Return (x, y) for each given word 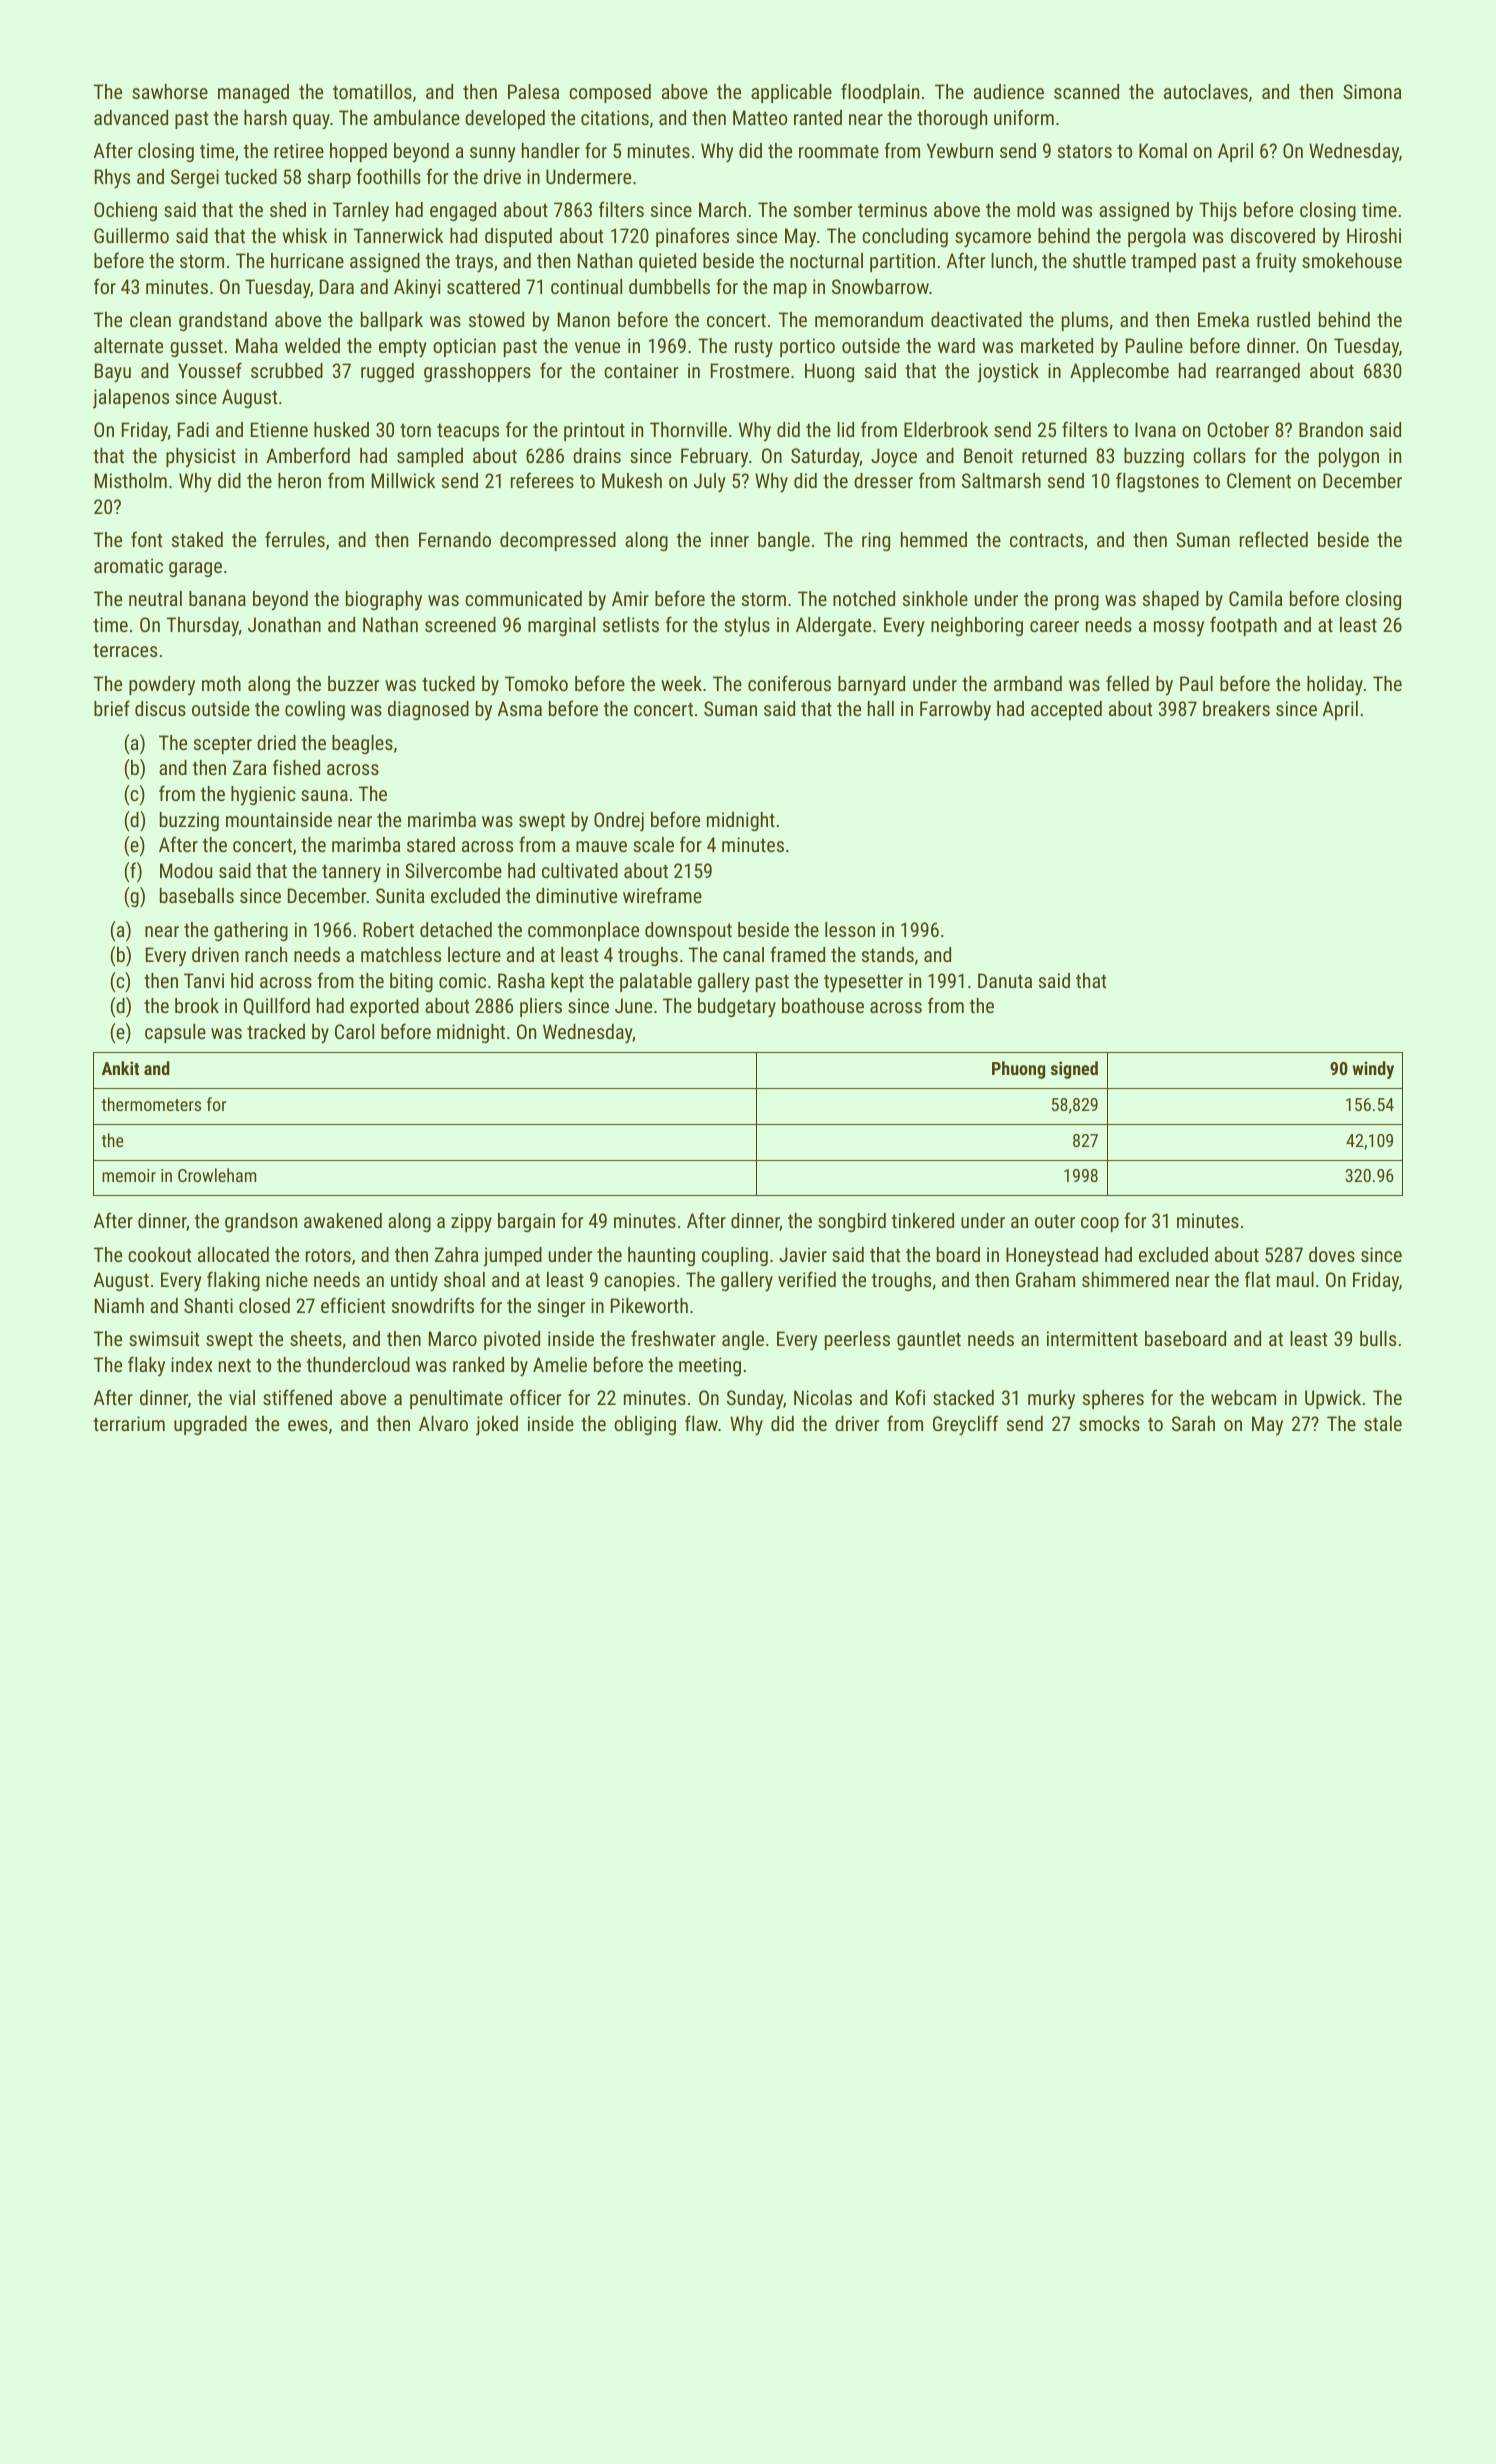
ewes (308, 1425)
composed (610, 93)
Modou (186, 870)
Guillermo (131, 235)
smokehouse (1352, 260)
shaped (1171, 600)
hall (881, 708)
